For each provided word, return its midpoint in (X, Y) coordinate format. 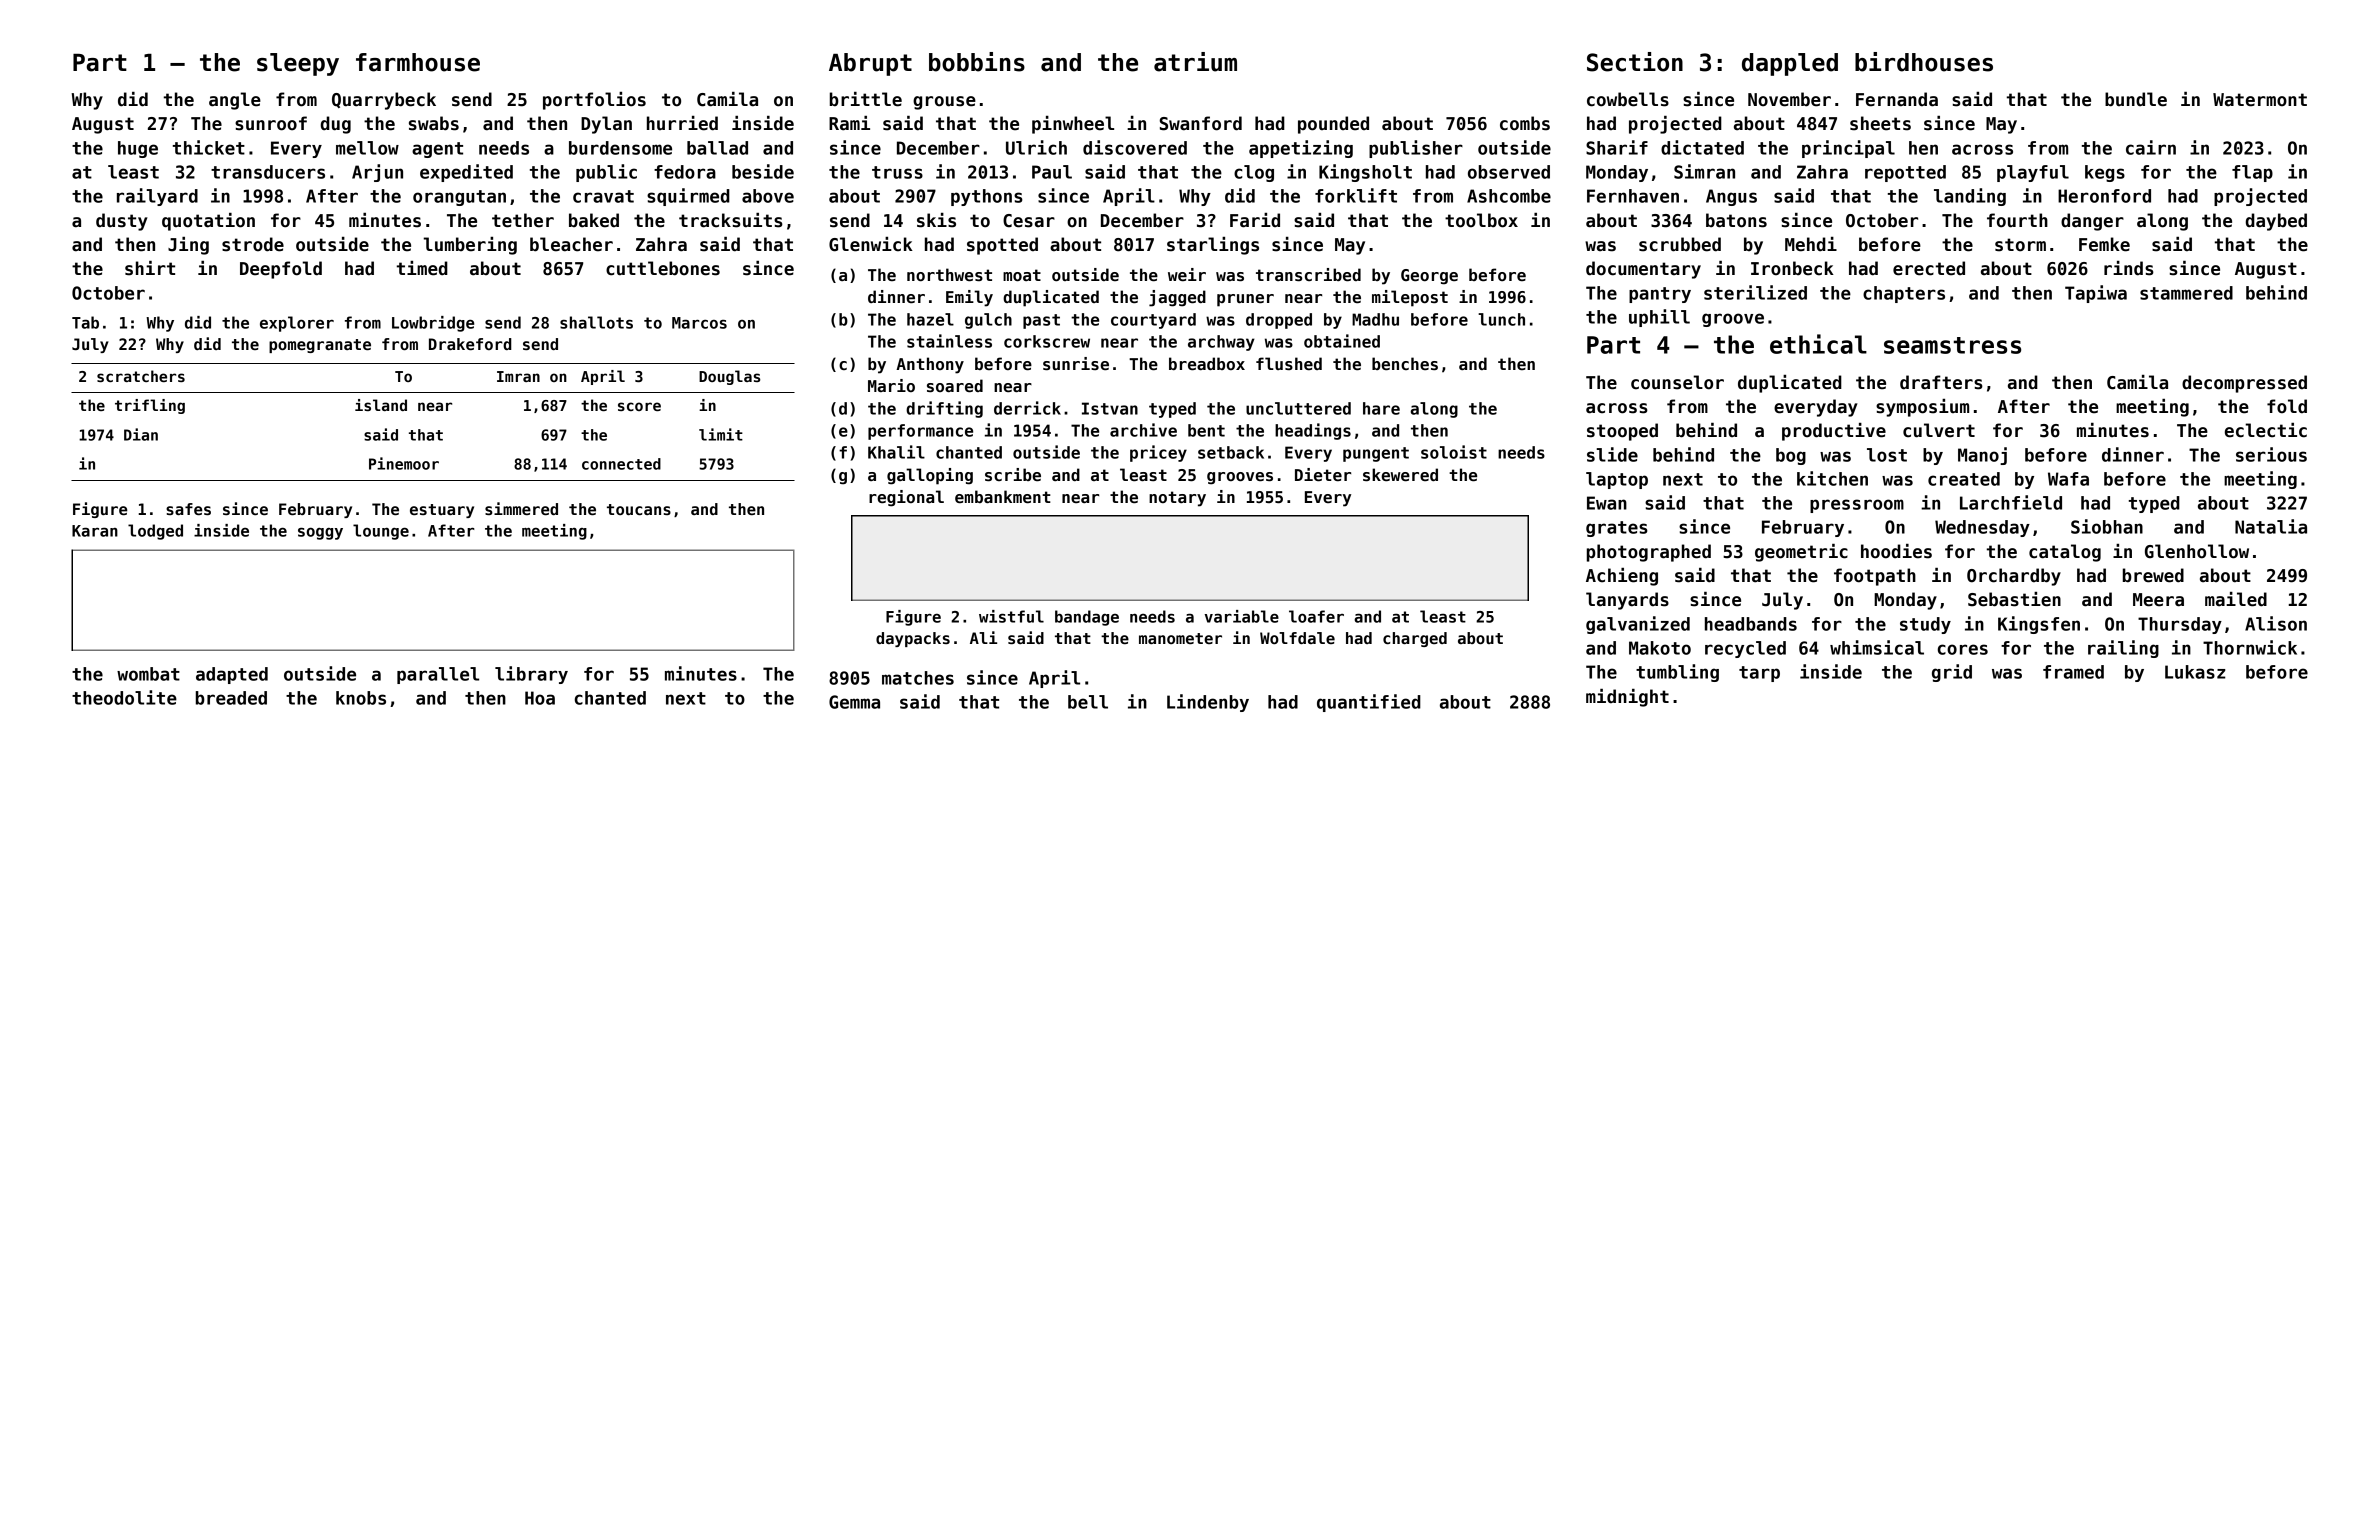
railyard (157, 197)
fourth (2017, 220)
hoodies (1896, 551)
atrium (1195, 62)
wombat (148, 674)
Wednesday (1982, 528)
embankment (1003, 497)
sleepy (298, 64)
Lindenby (1208, 703)
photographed (1649, 553)
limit (721, 434)
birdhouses (1924, 62)
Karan (95, 531)
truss (897, 172)
